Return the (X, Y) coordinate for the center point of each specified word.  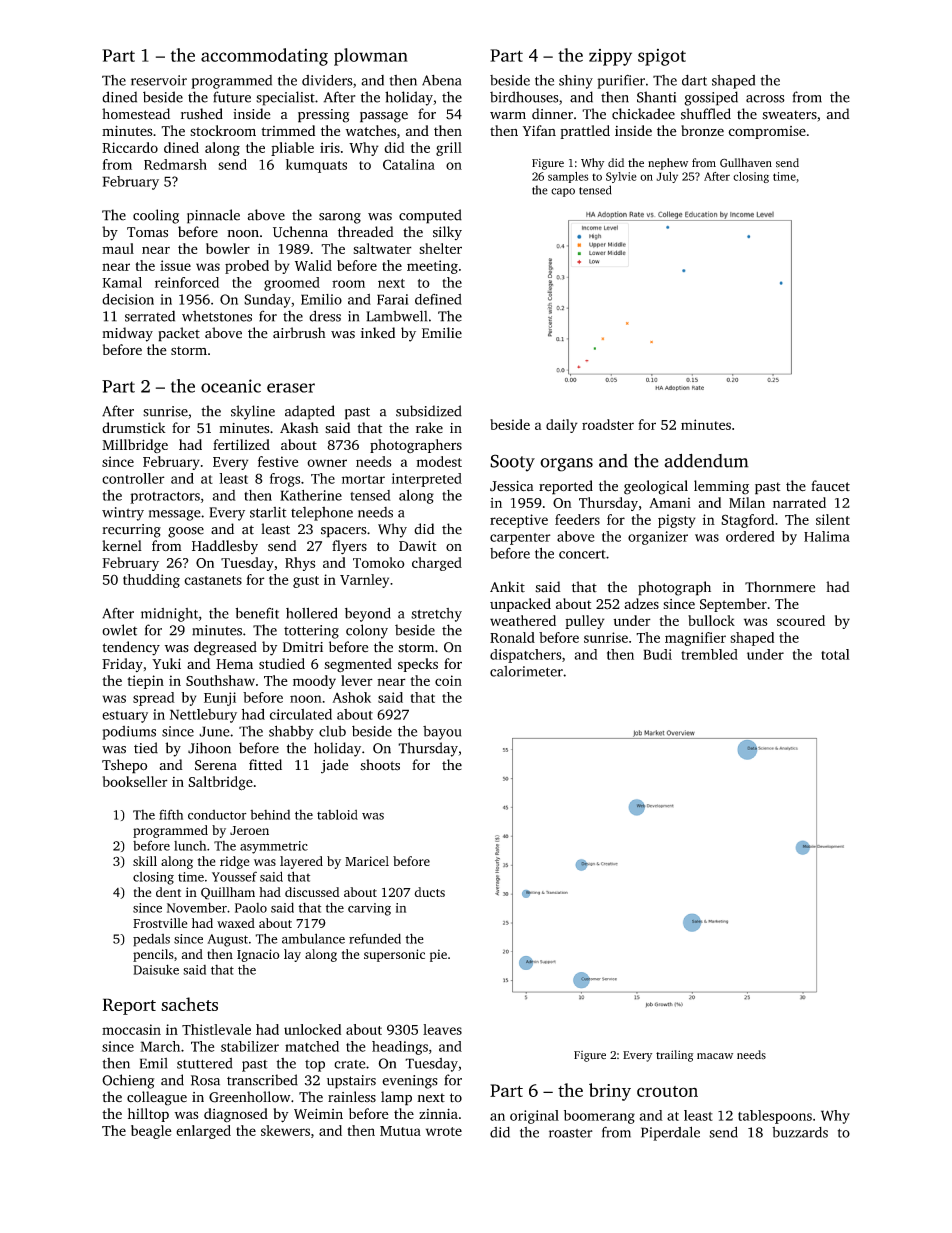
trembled (709, 654)
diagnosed (236, 1115)
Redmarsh (175, 164)
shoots (380, 765)
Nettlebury (203, 716)
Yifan (539, 130)
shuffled (706, 114)
